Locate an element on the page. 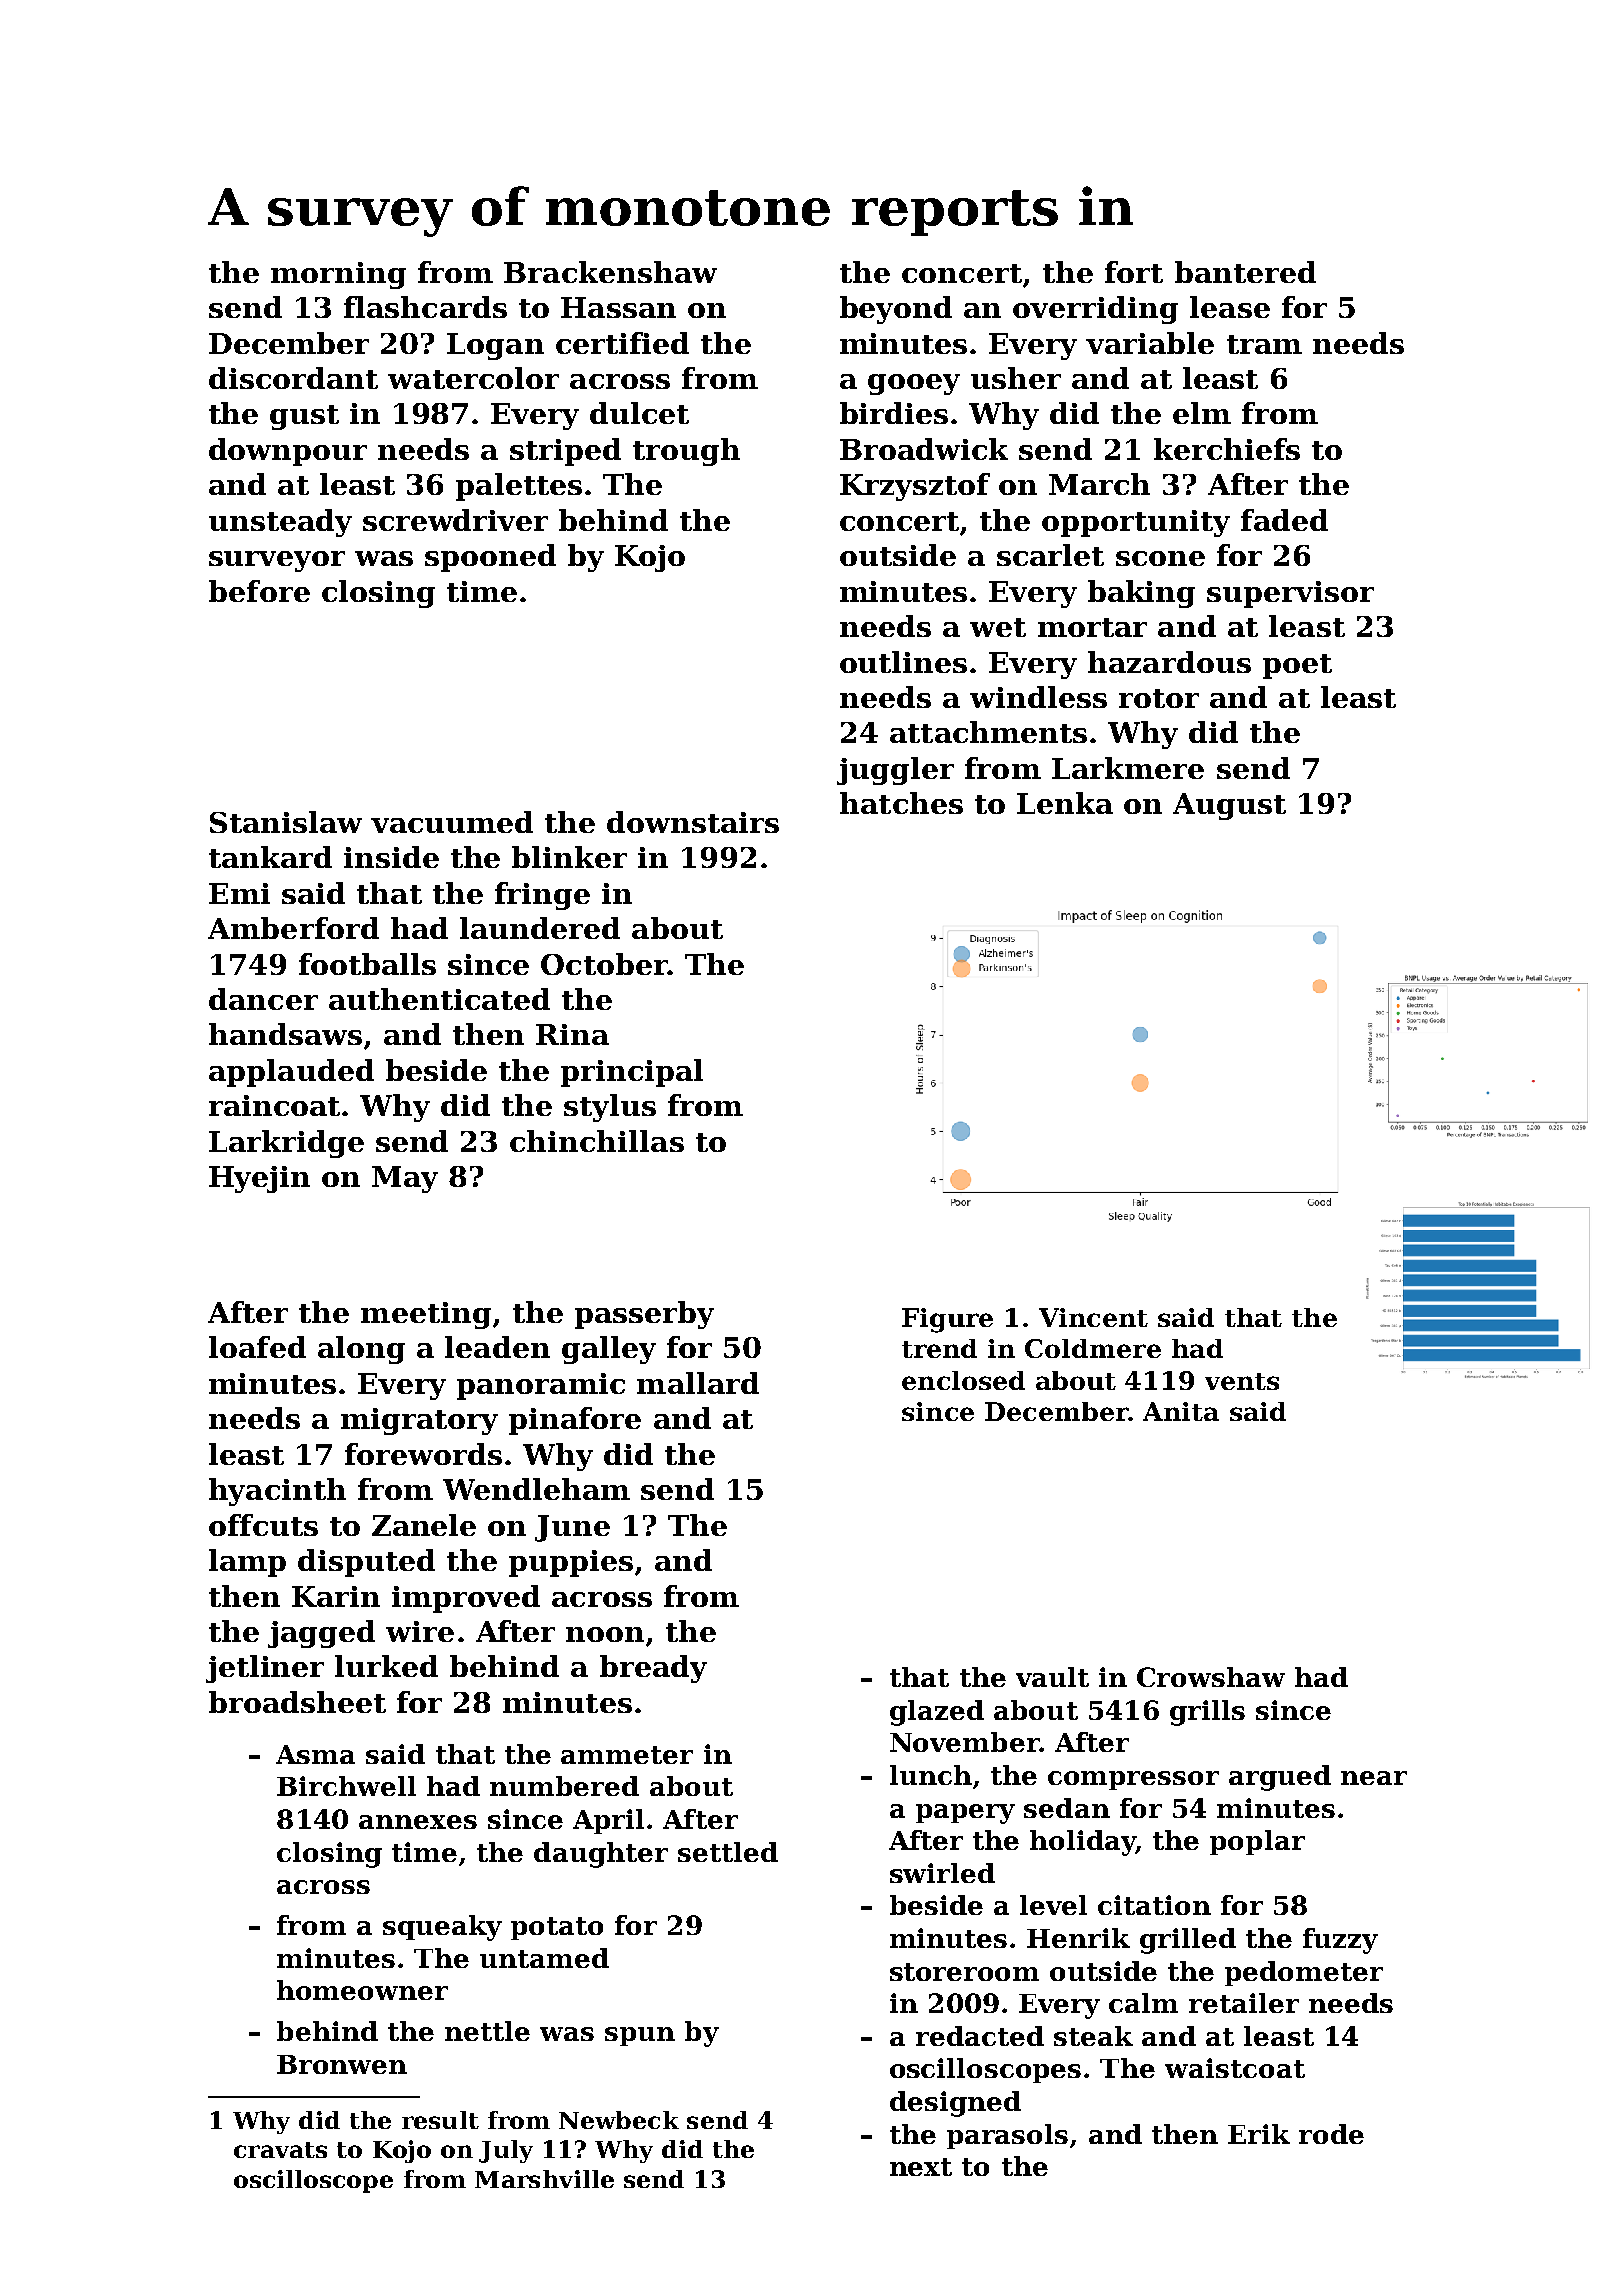 This page has height=2292, width=1620. mallard is located at coordinates (698, 1383).
